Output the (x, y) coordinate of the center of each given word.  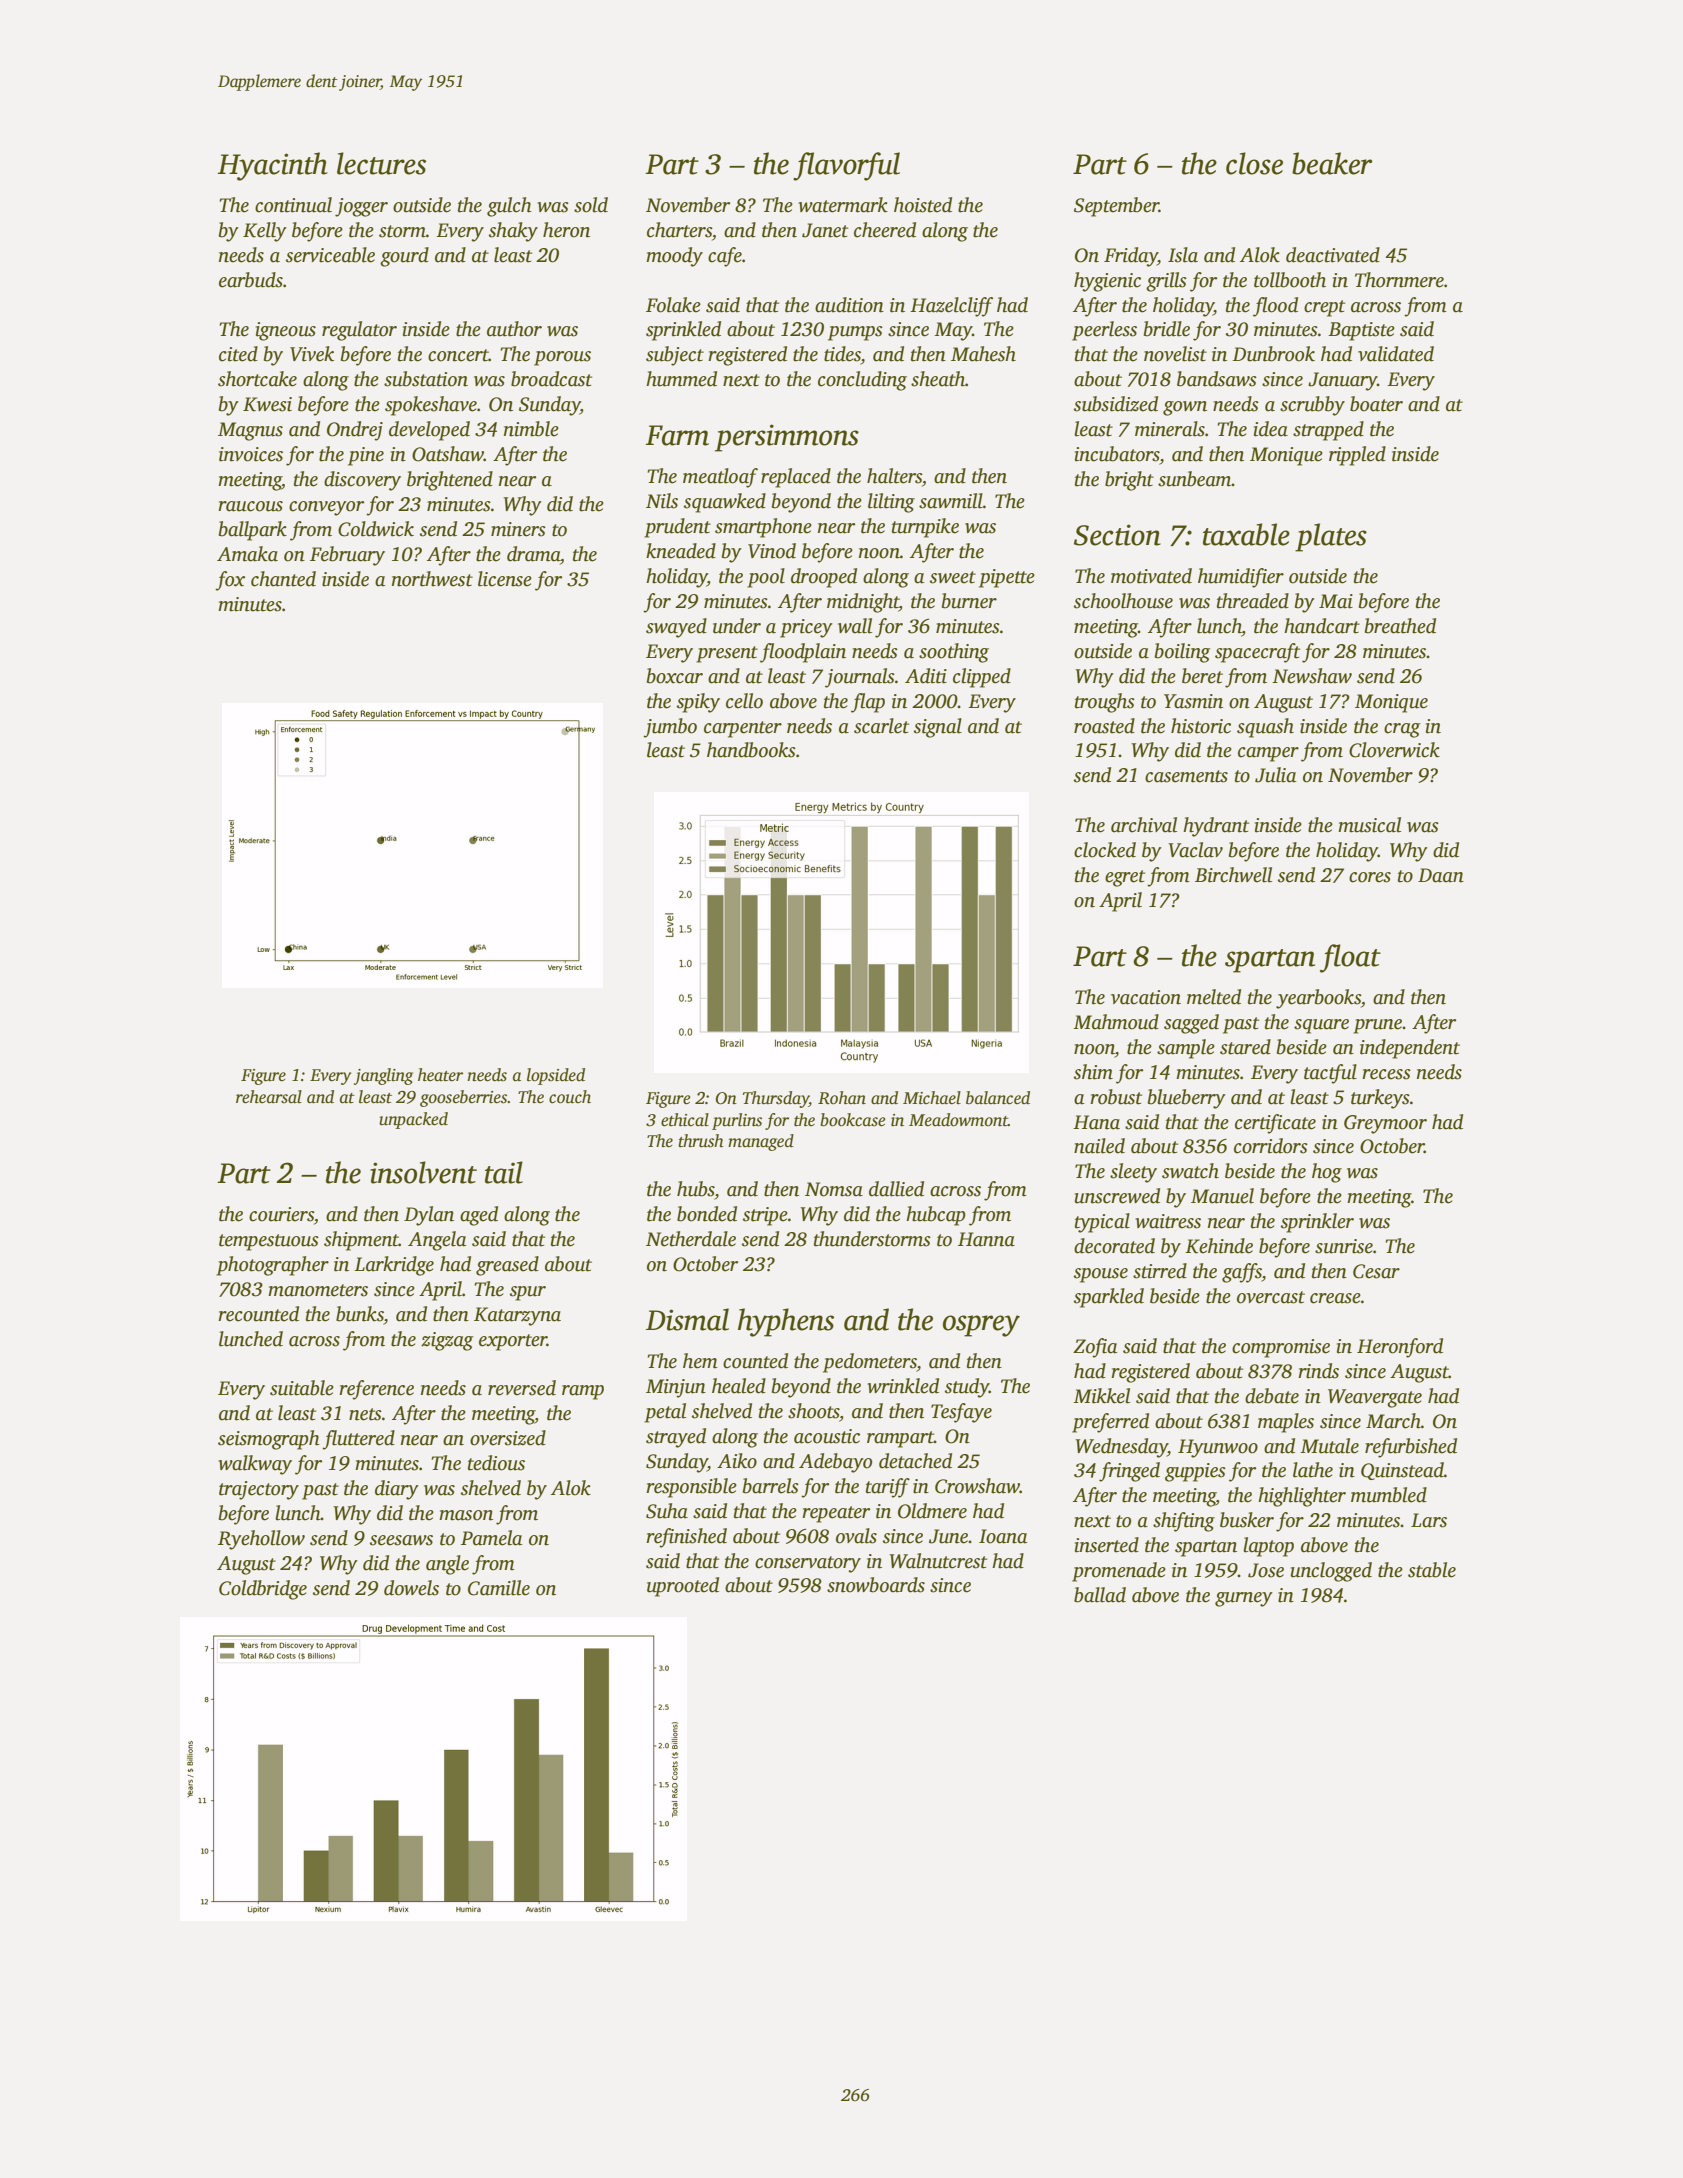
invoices (251, 454)
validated (1396, 354)
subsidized (1116, 404)
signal (938, 728)
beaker (1332, 163)
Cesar (1376, 1271)
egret (1125, 878)
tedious (496, 1463)
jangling (383, 1076)
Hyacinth (273, 166)
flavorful (846, 166)
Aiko (737, 1461)
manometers (318, 1290)
